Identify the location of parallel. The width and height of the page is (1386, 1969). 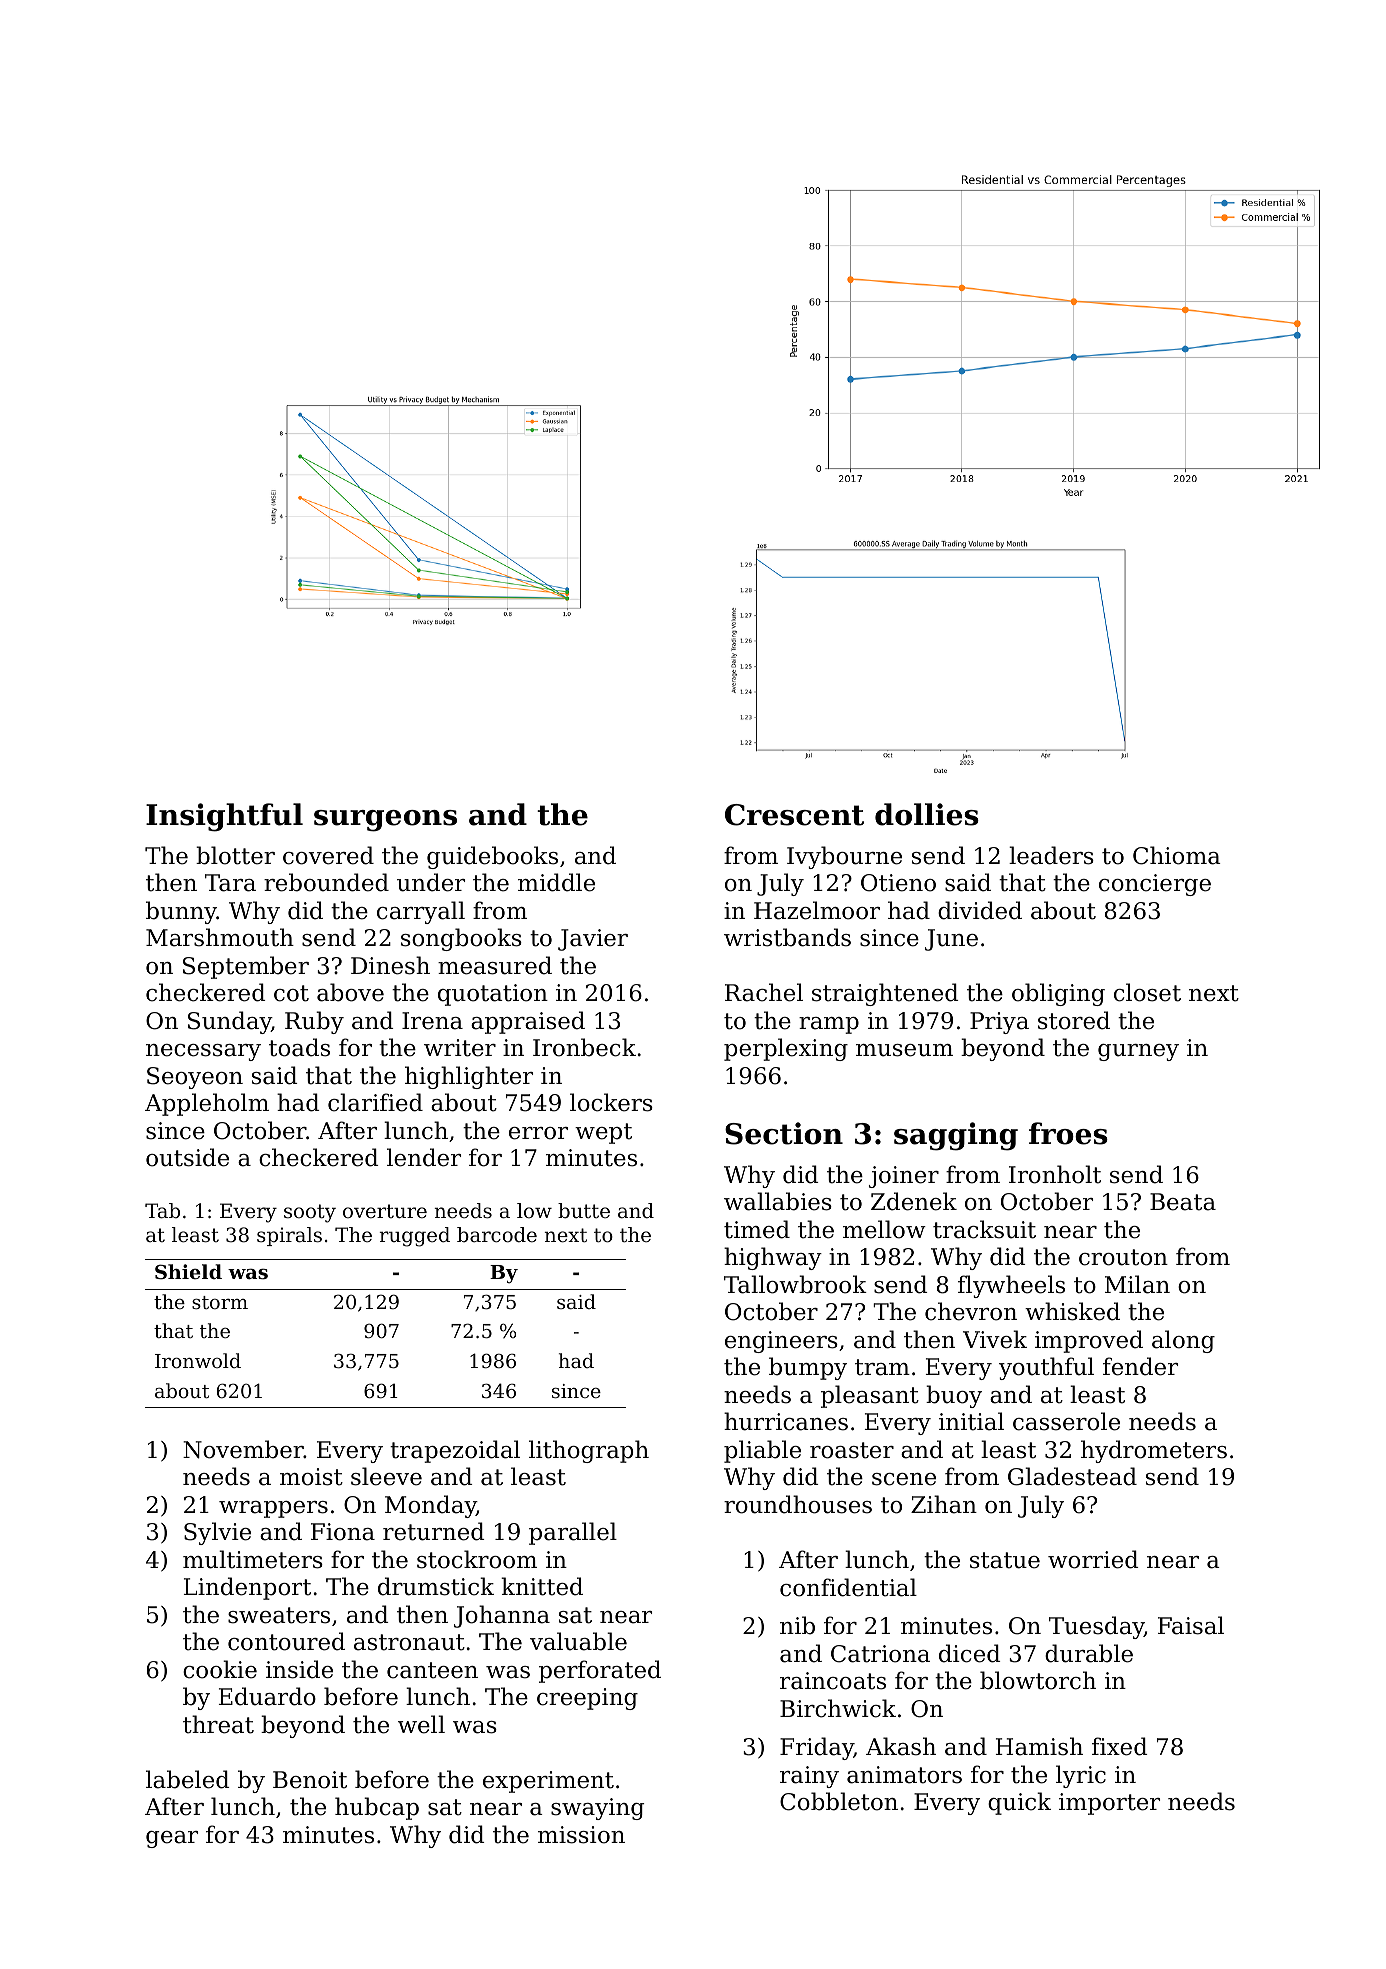
(573, 1533).
